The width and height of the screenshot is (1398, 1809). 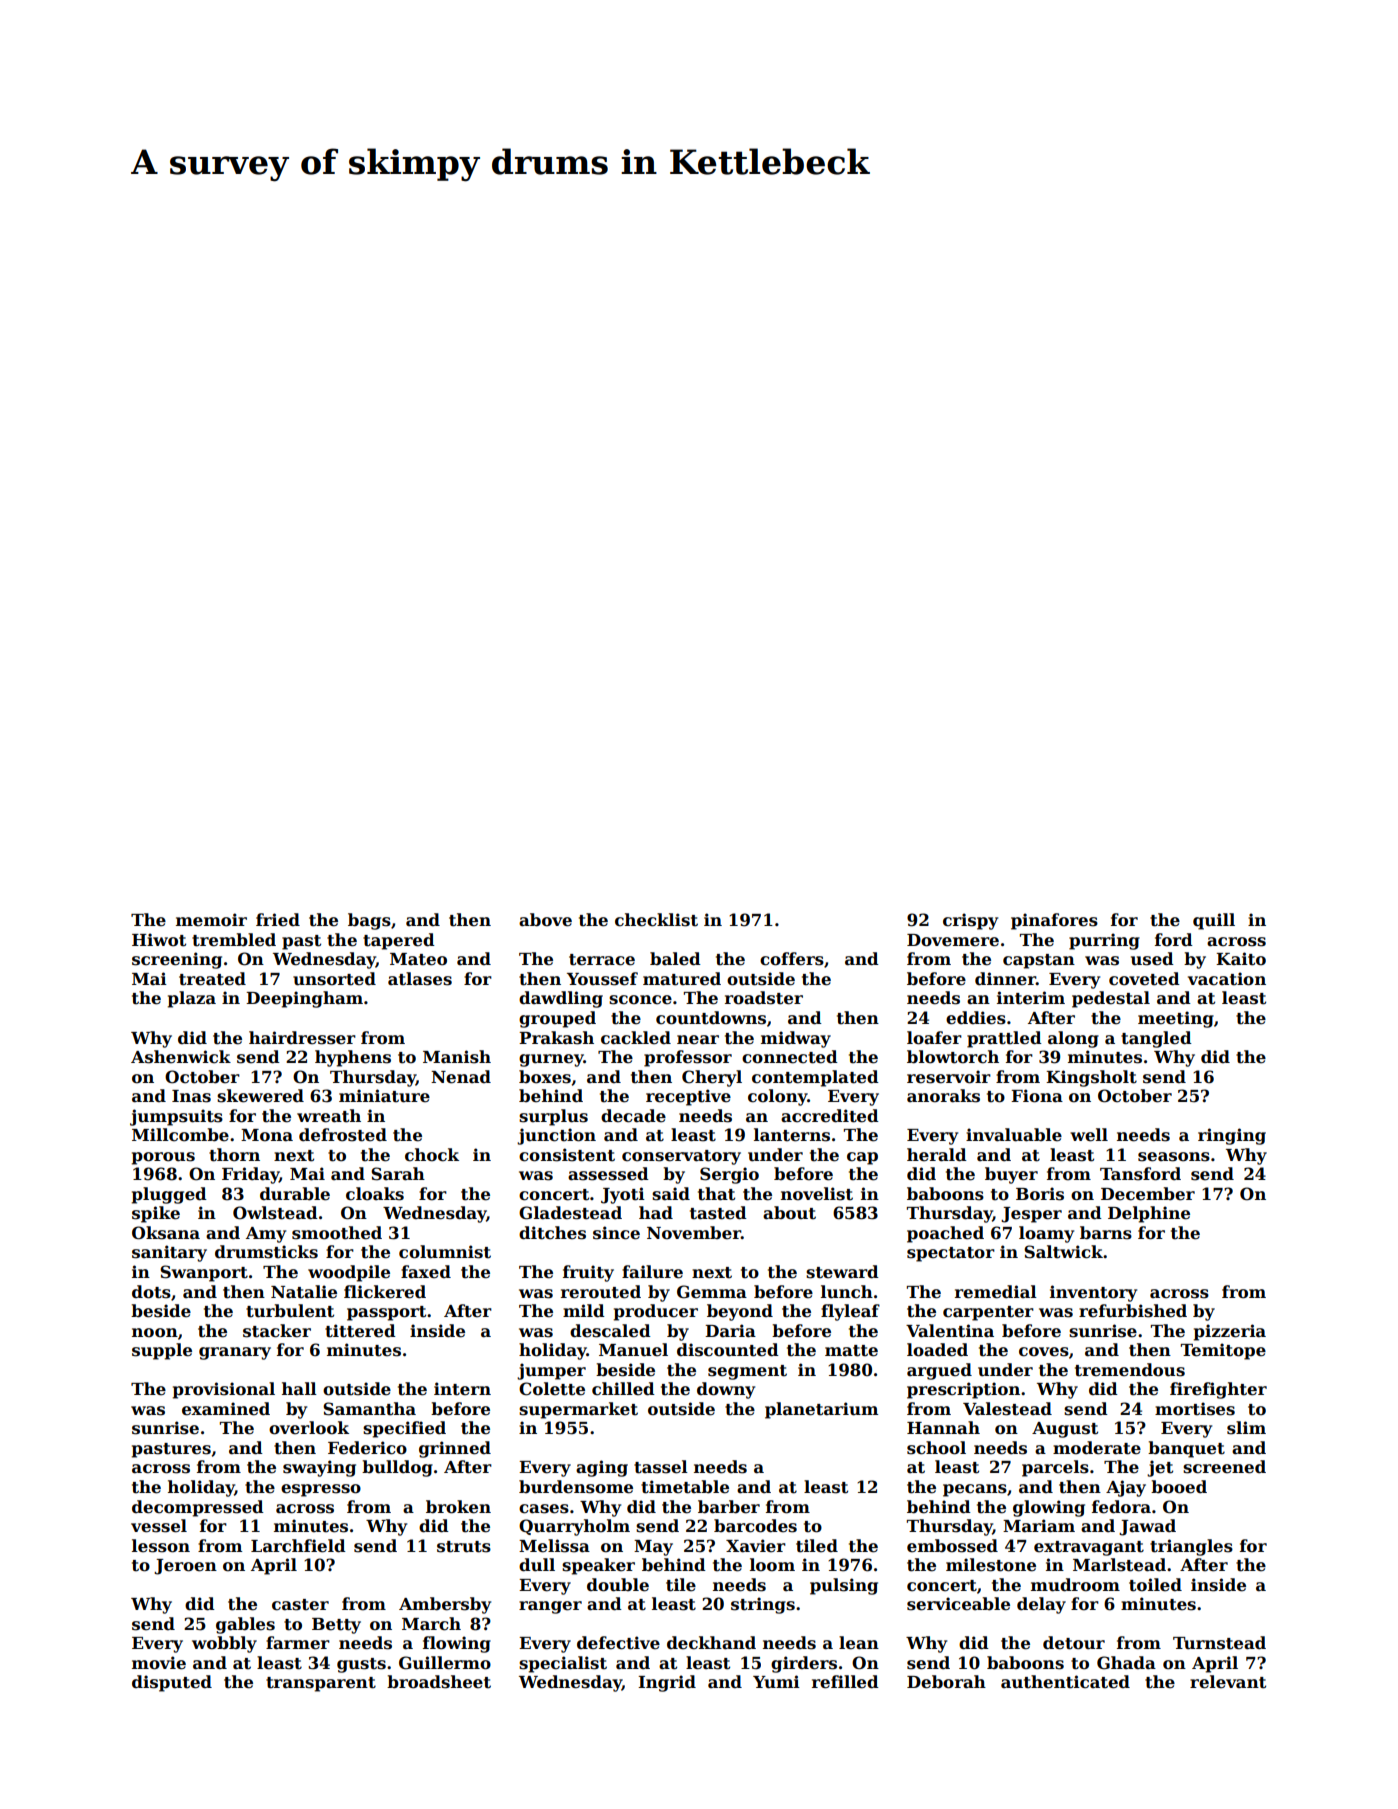 What do you see at coordinates (375, 1194) in the screenshot?
I see `cloaks` at bounding box center [375, 1194].
